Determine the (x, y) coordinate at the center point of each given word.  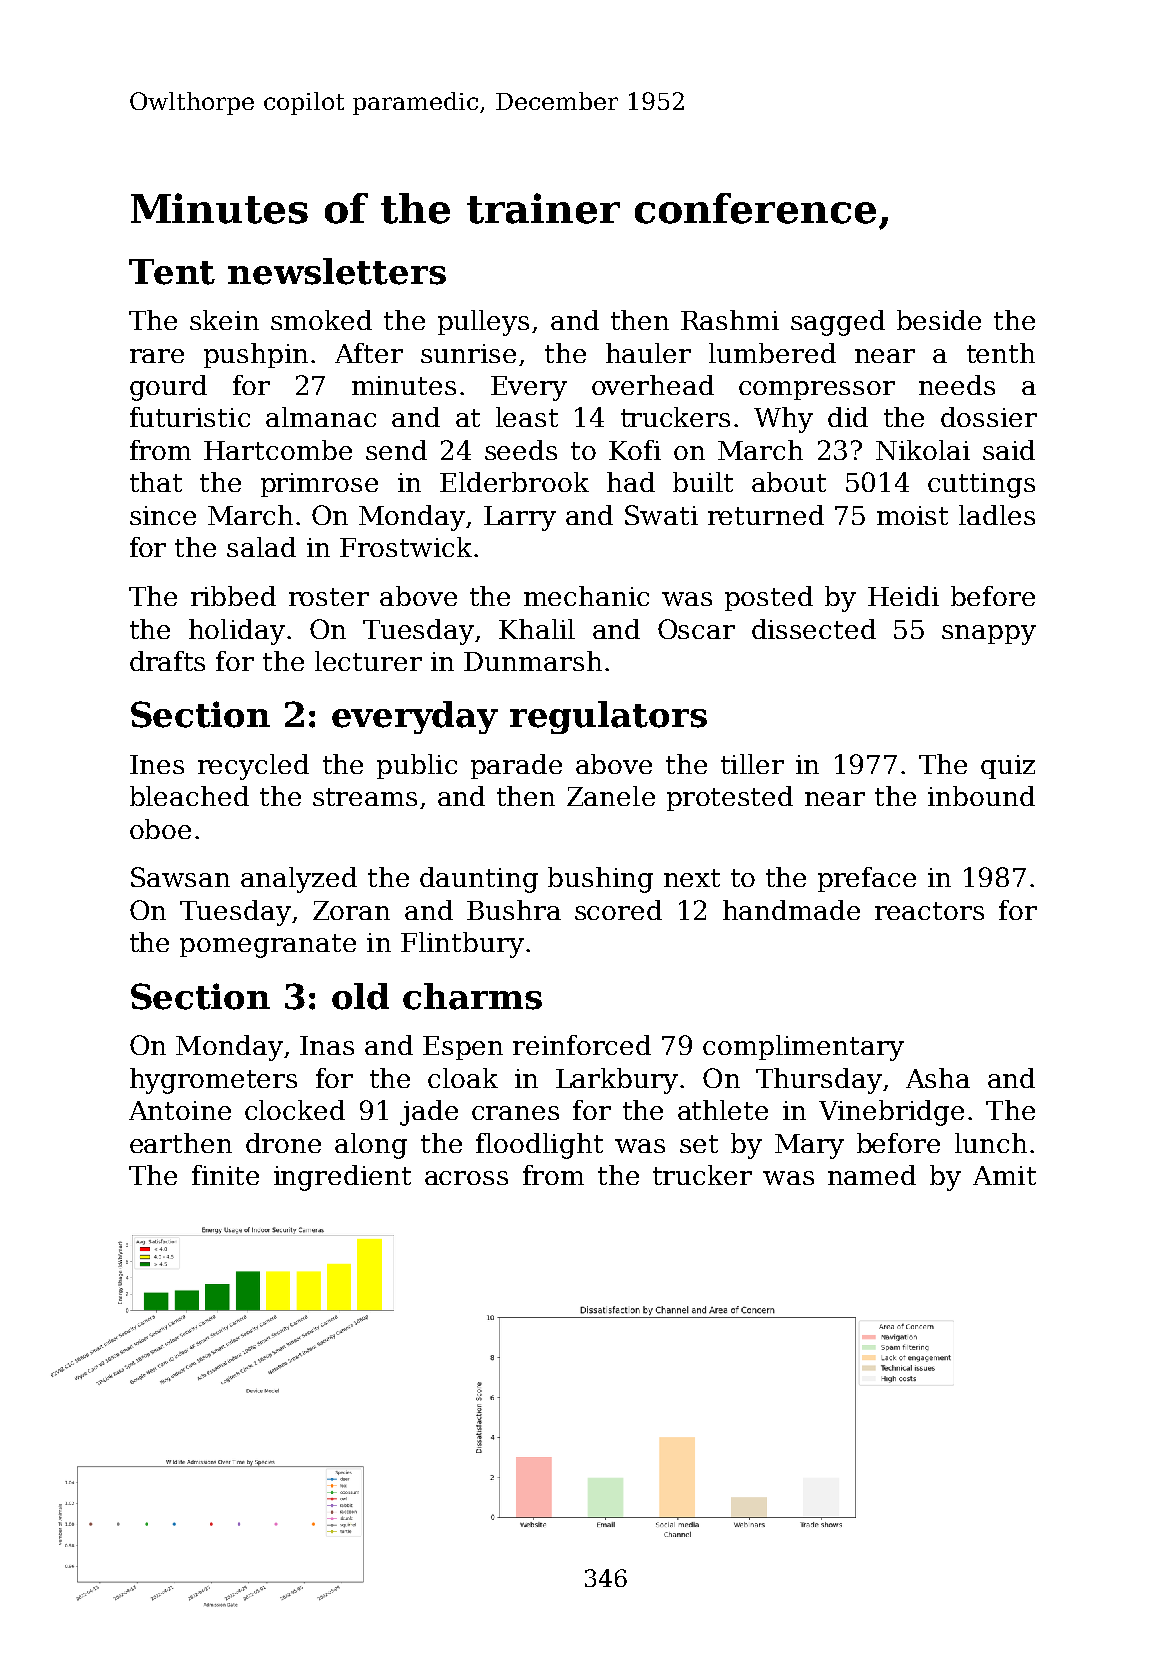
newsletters (337, 271)
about (789, 482)
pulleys (483, 323)
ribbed (233, 596)
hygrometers (213, 1081)
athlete (723, 1110)
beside (939, 320)
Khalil (537, 629)
